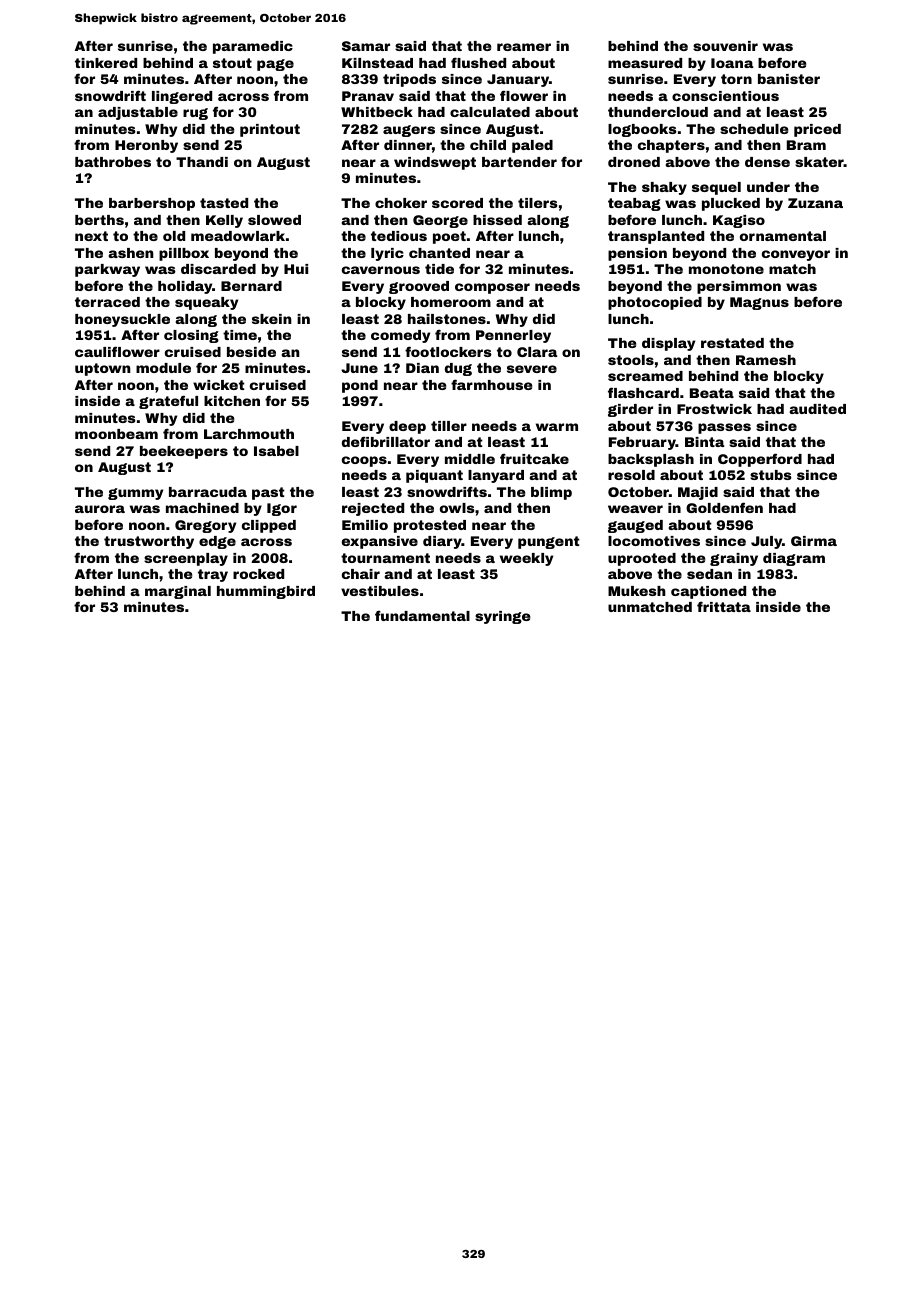 This document has height=1308, width=924. What do you see at coordinates (224, 221) in the document?
I see `Kelly` at bounding box center [224, 221].
